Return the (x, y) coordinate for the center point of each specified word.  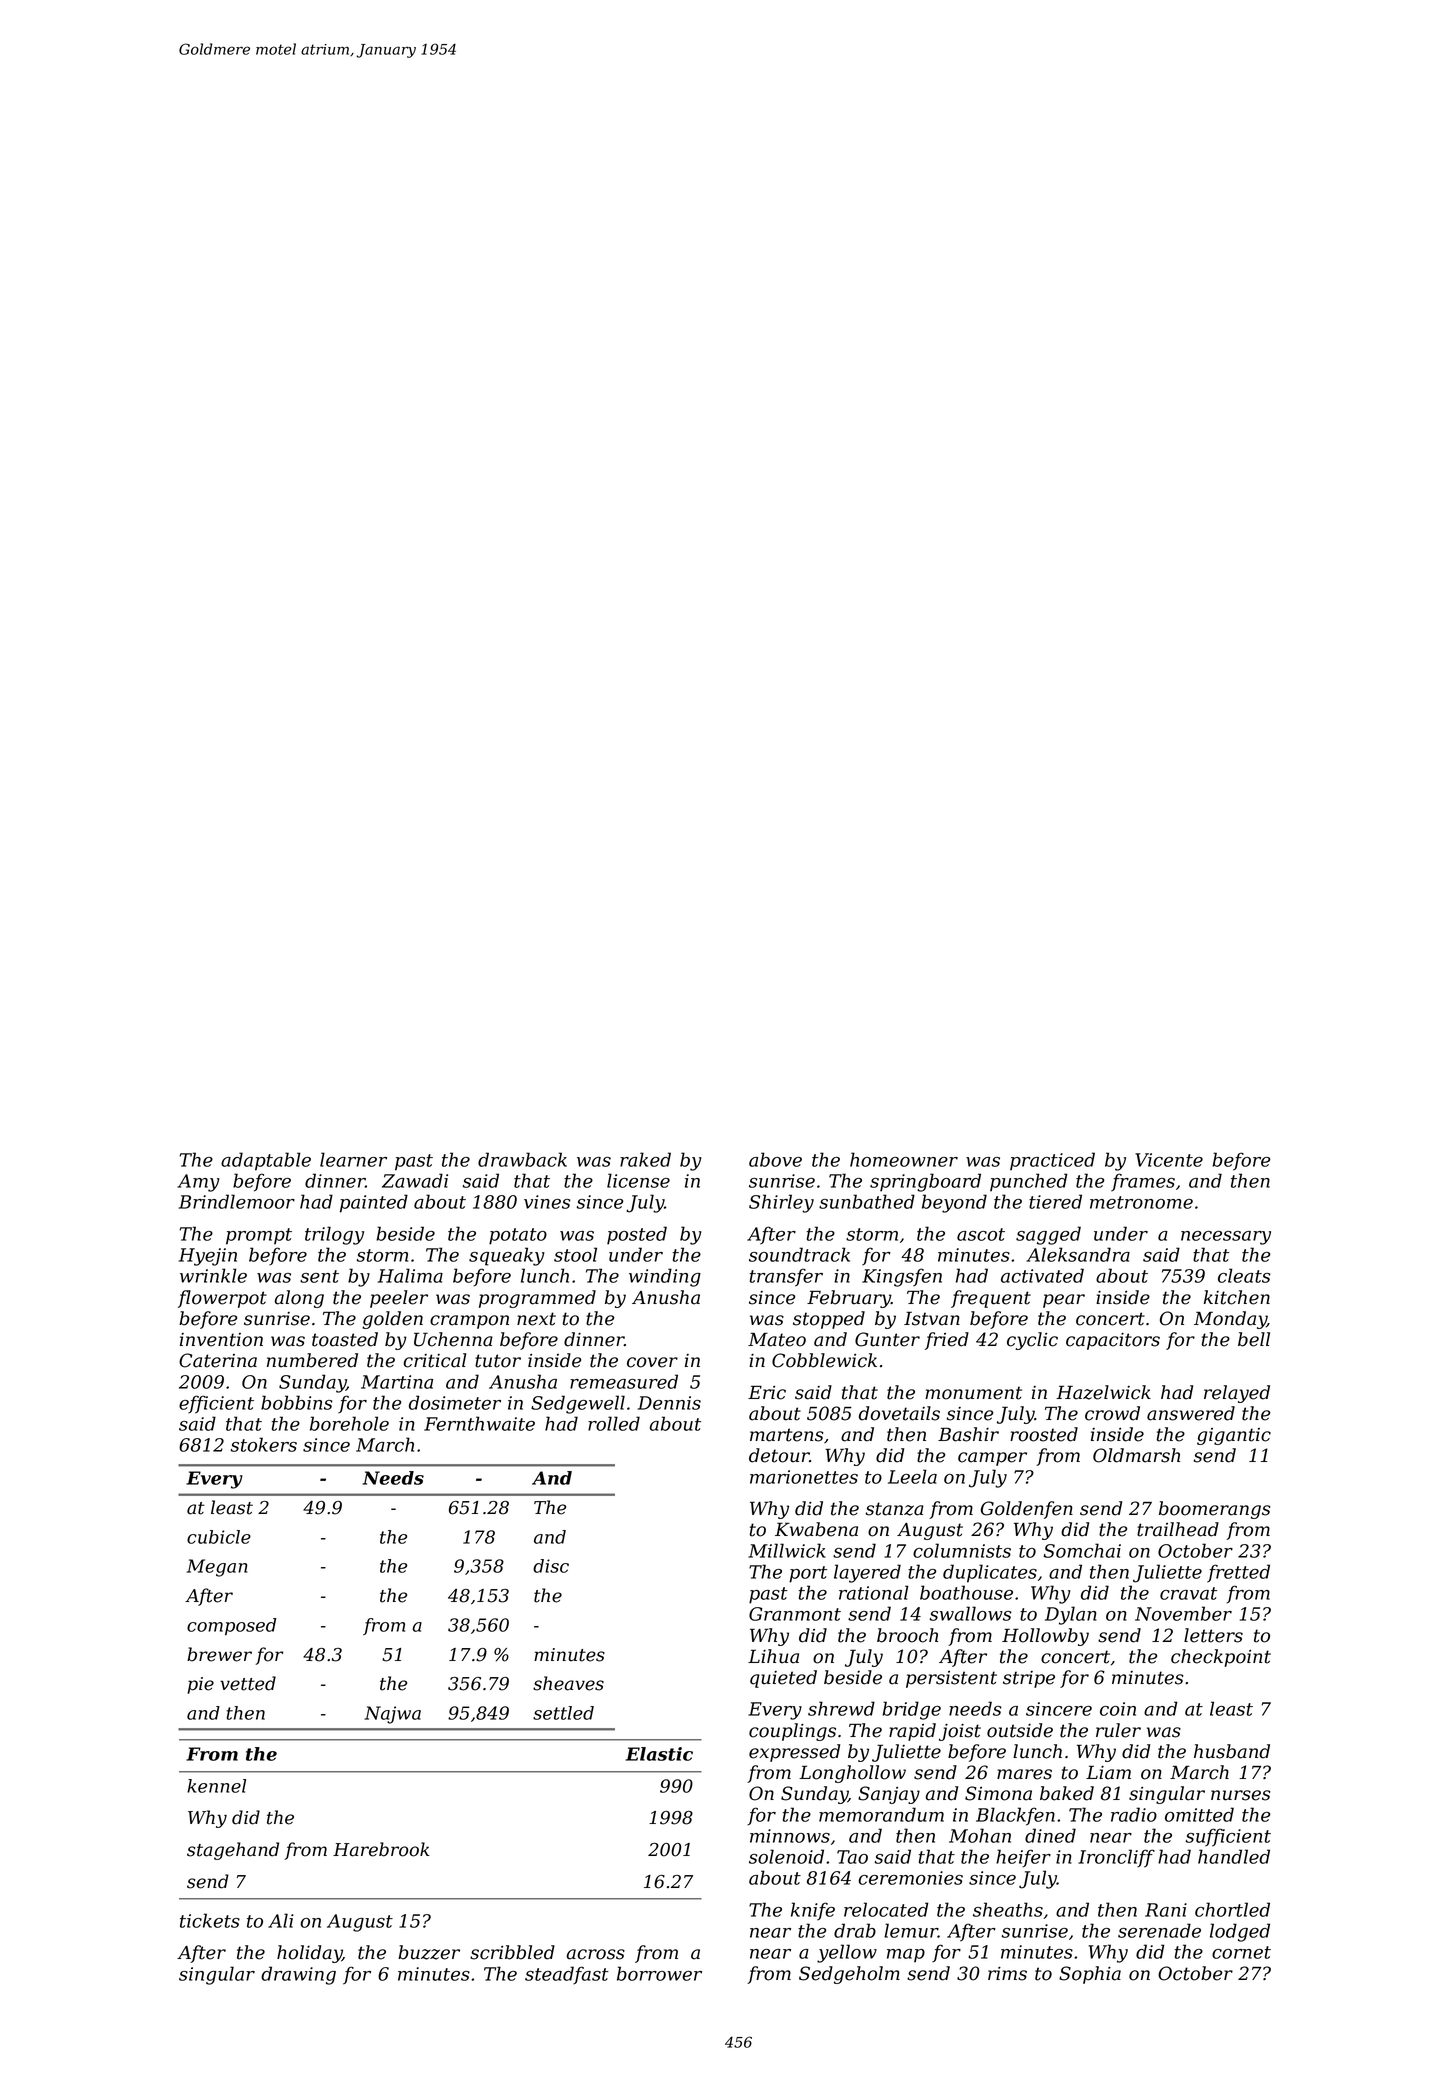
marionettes (804, 1477)
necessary (1226, 1238)
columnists (962, 1550)
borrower (659, 1973)
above (775, 1159)
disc (551, 1566)
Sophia (1090, 1975)
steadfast (567, 1975)
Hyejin (208, 1257)
